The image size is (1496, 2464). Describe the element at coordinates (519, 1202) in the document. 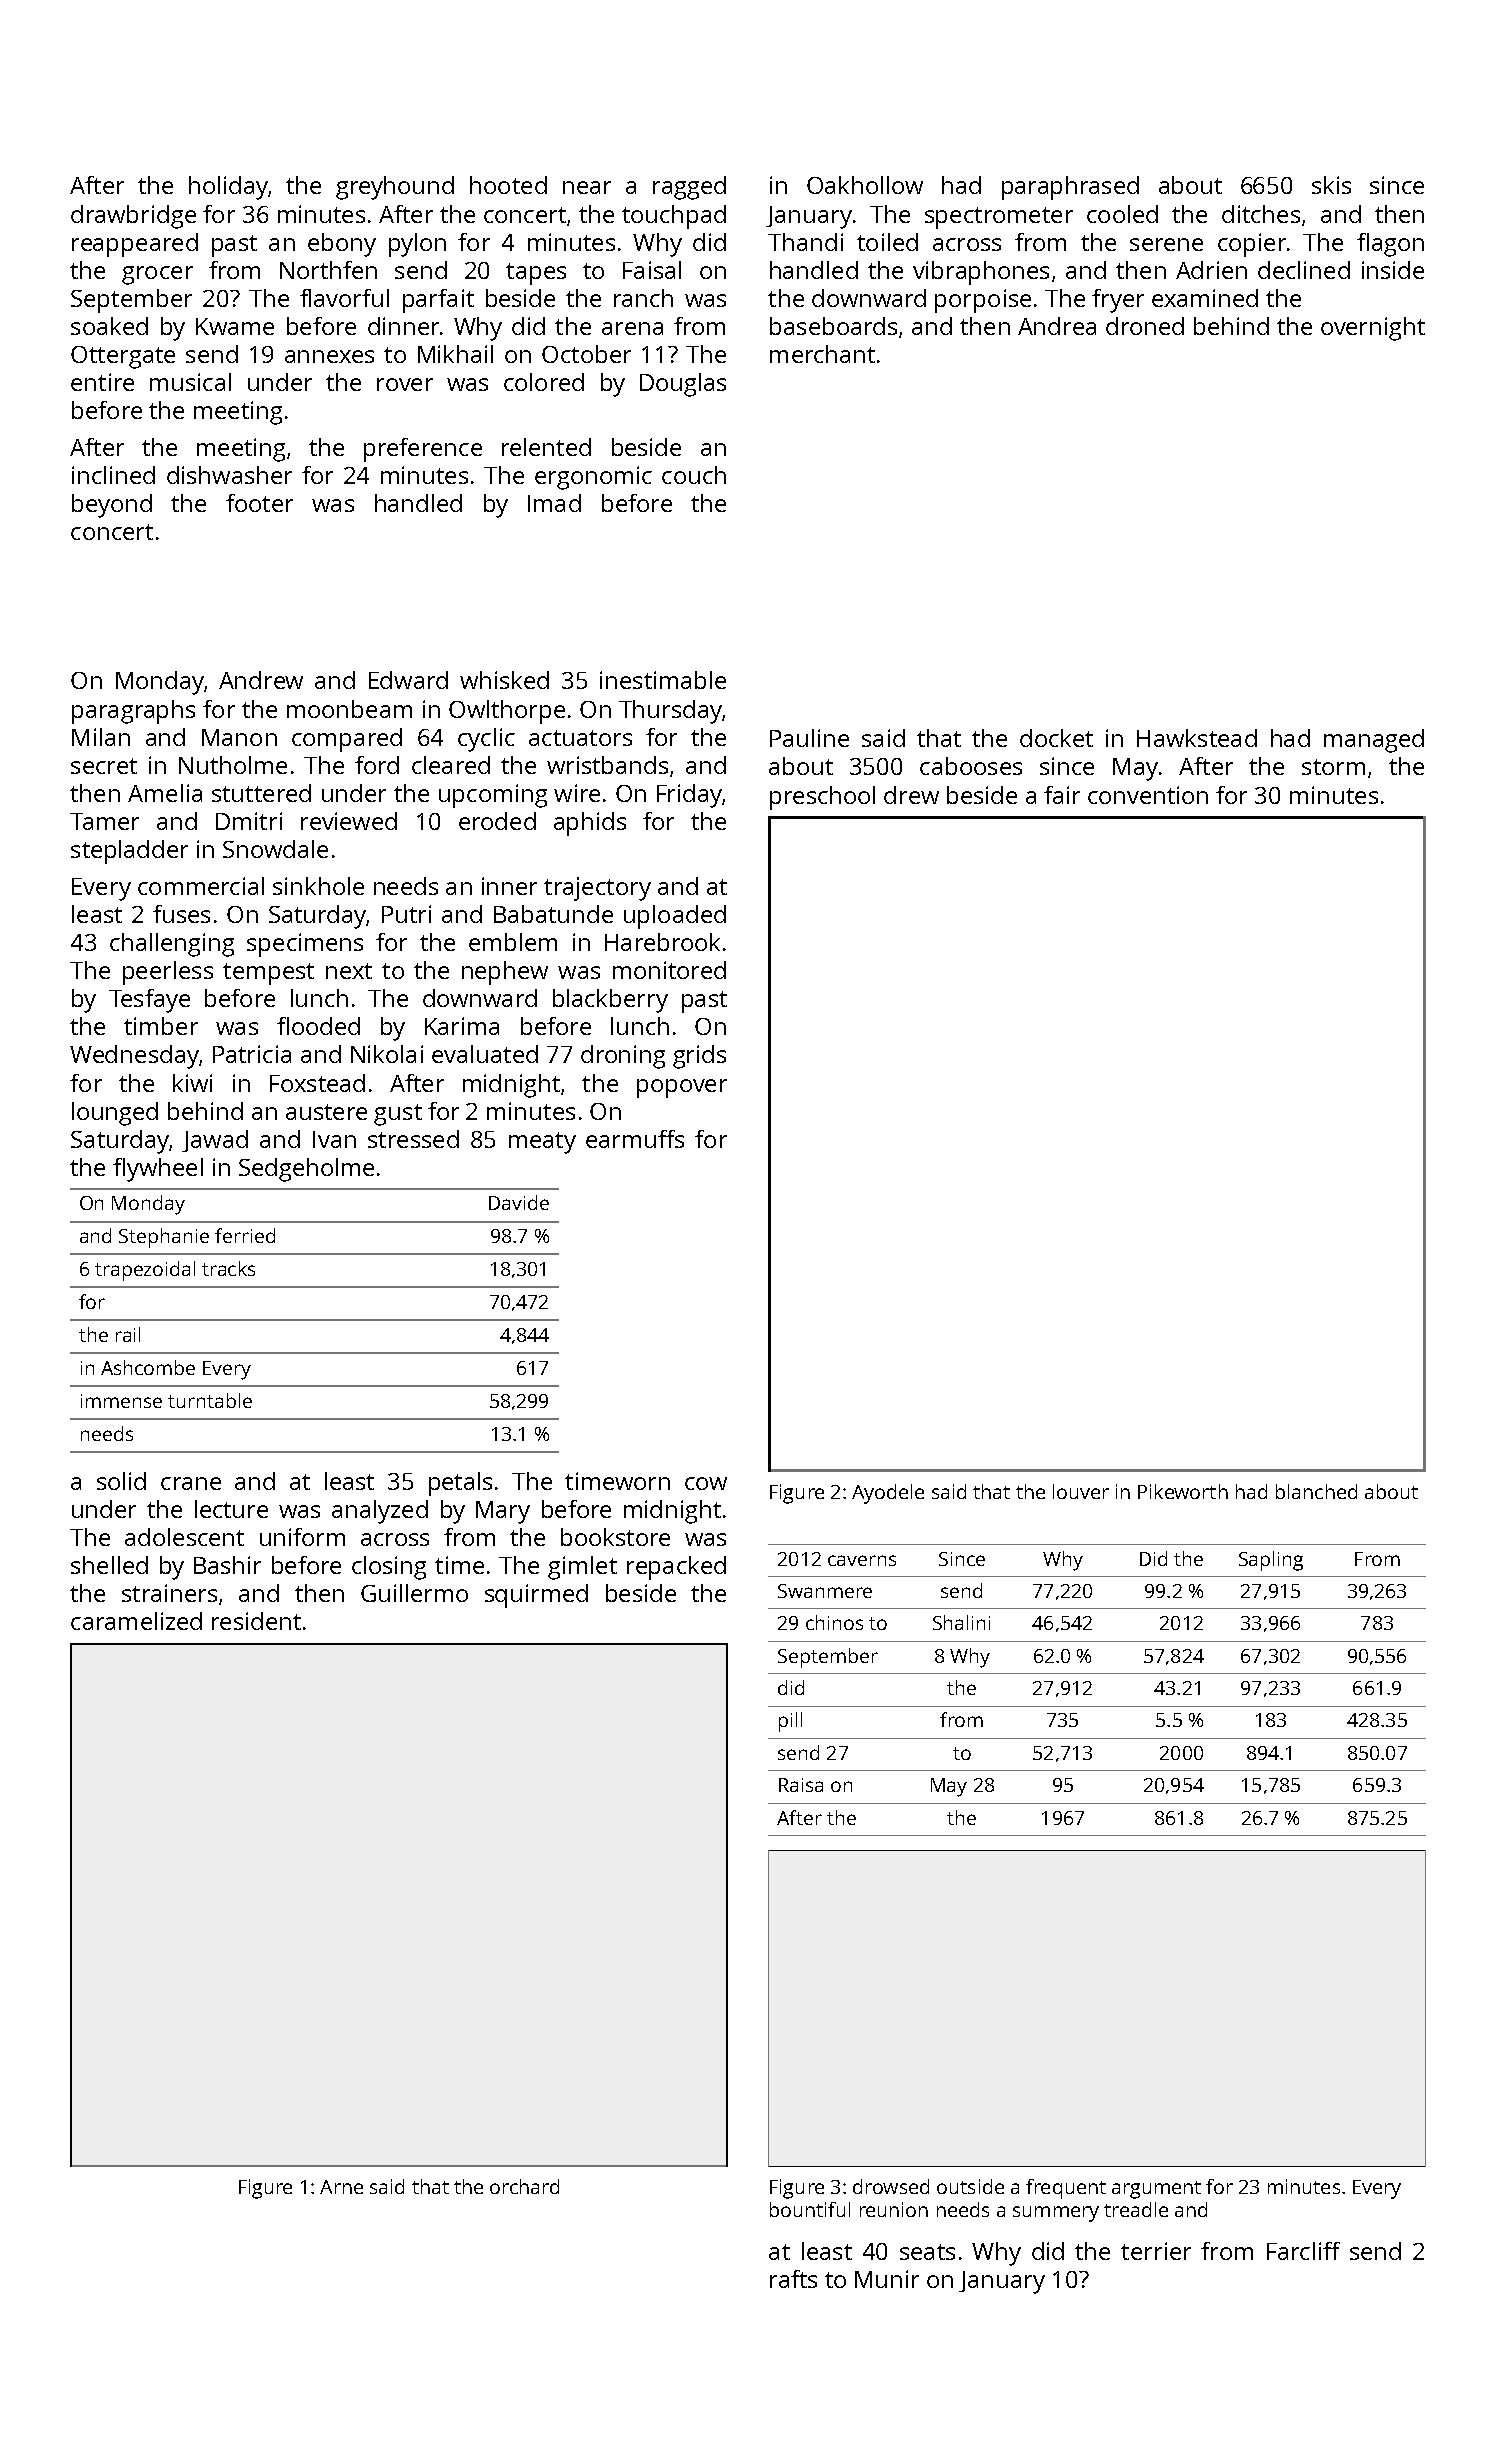

I see `Davide` at that location.
